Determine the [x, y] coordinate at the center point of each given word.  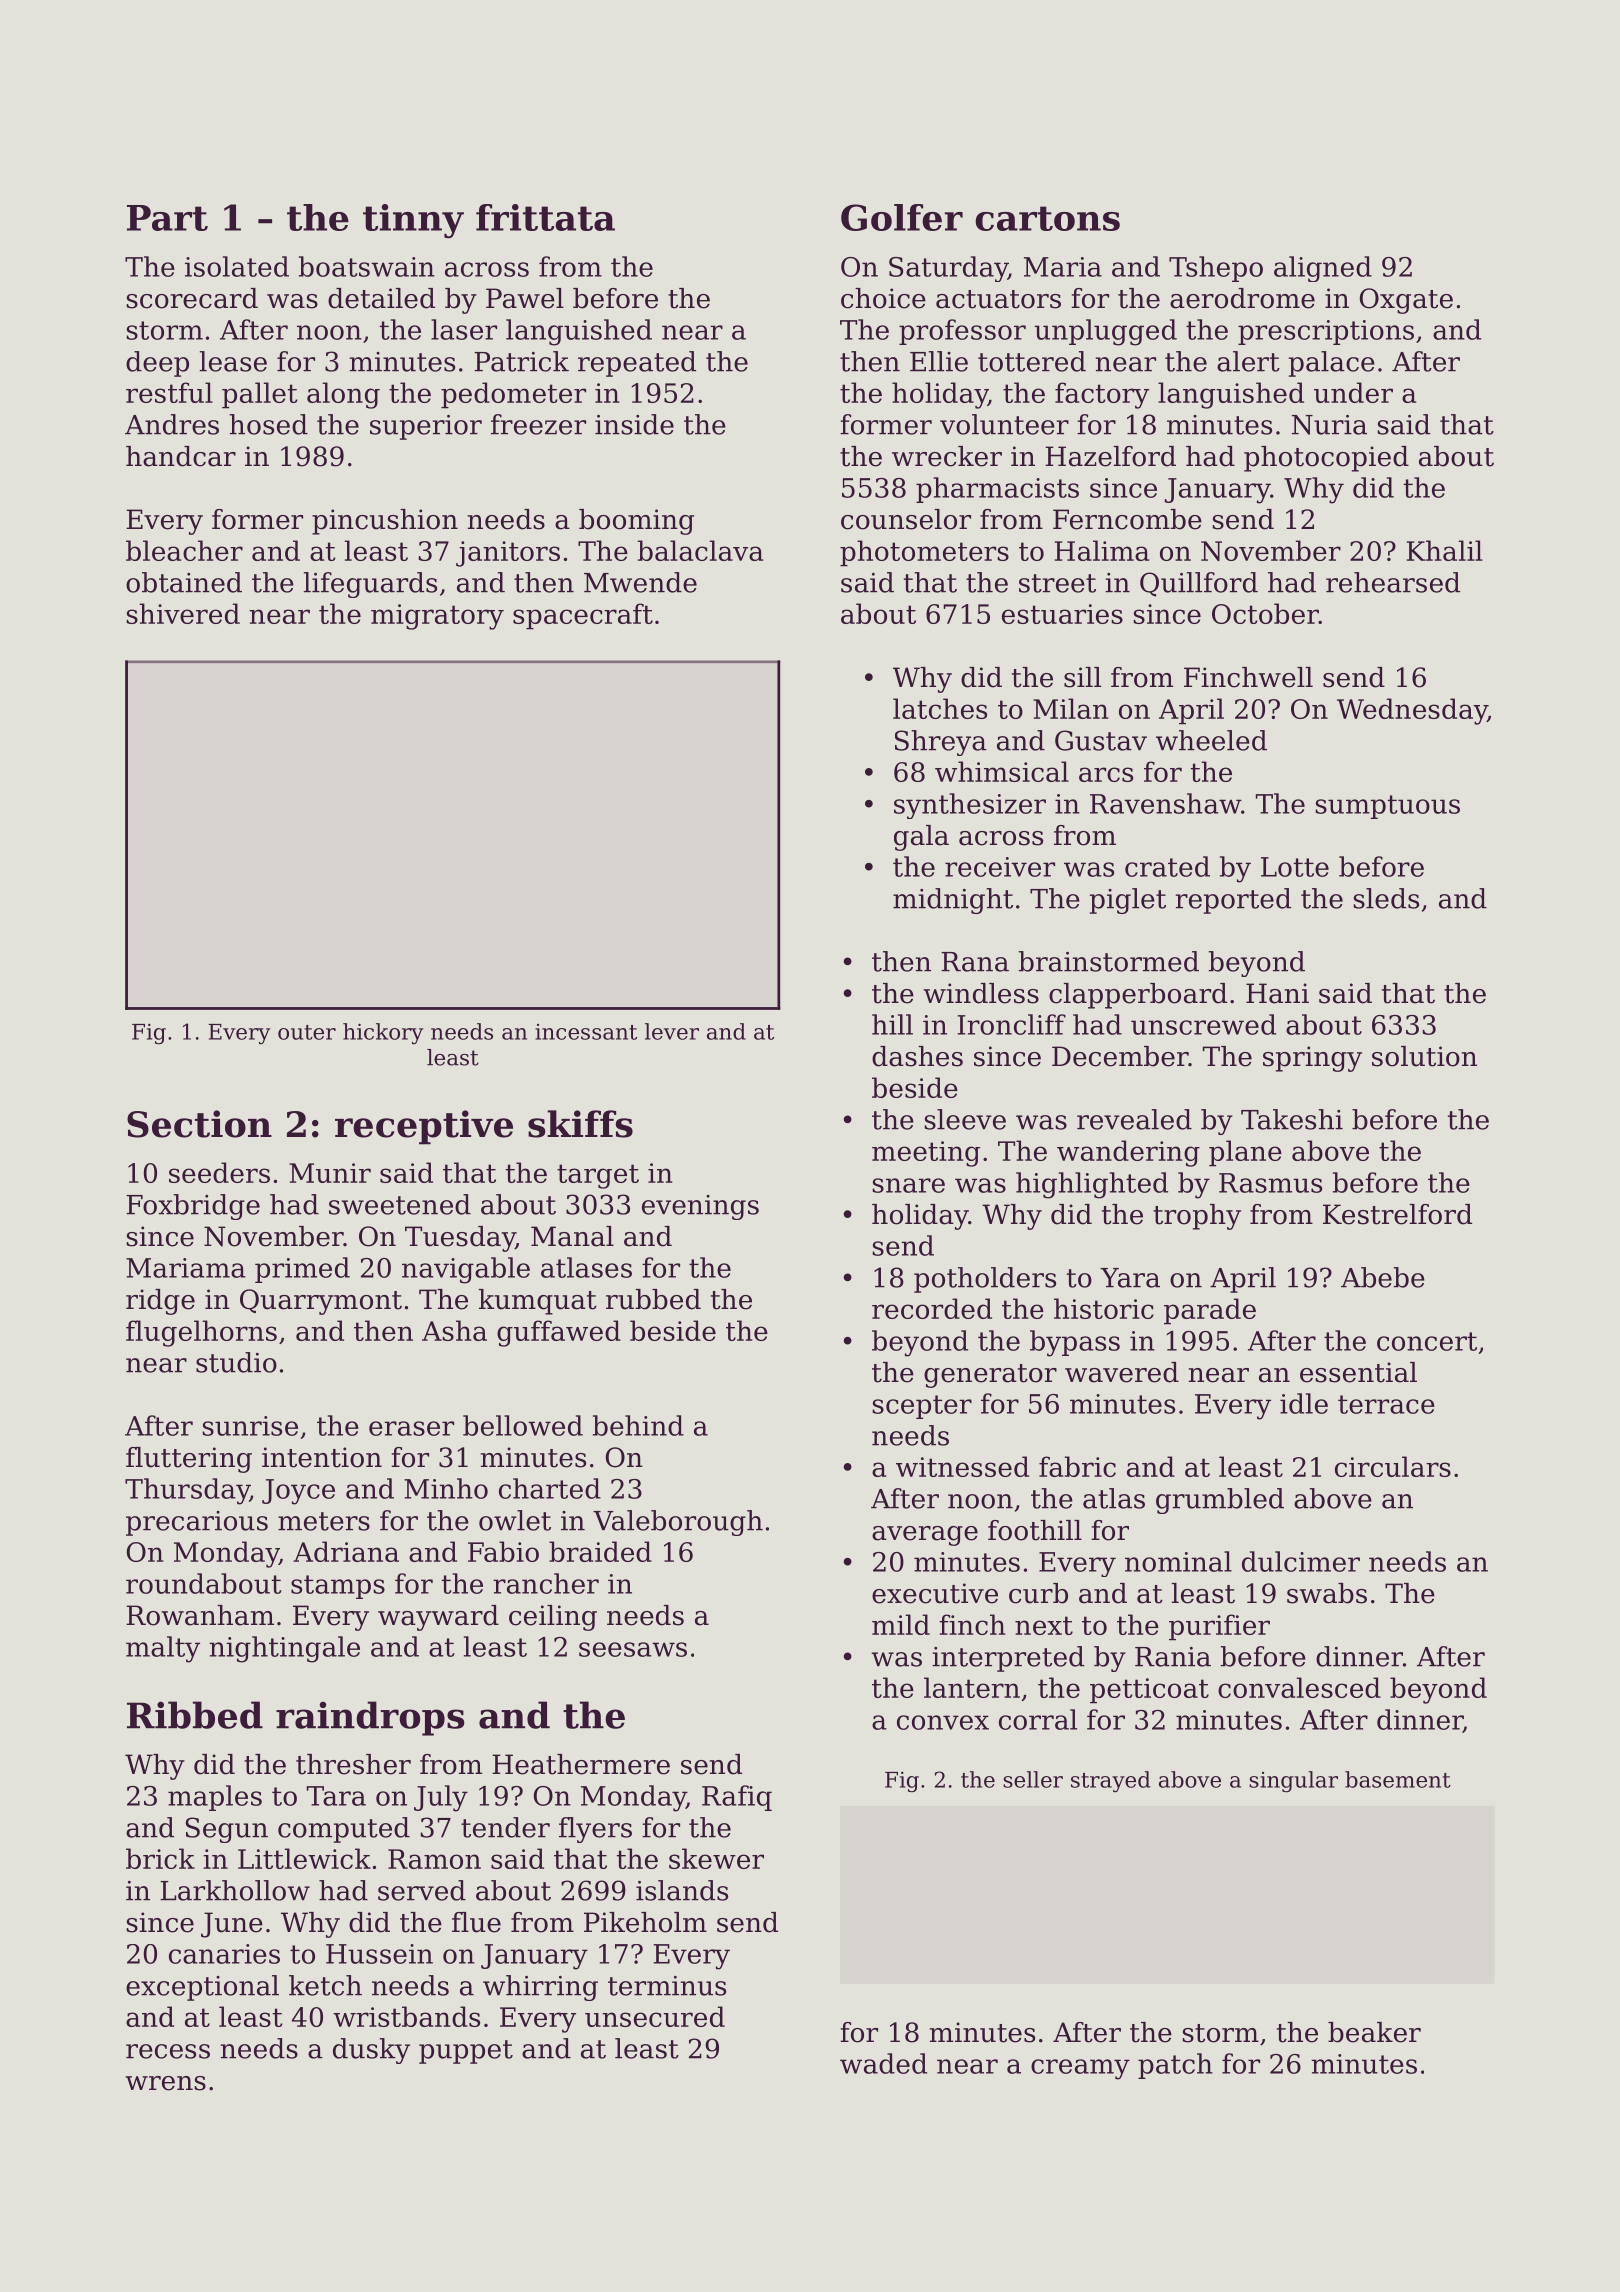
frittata [545, 217]
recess [168, 2051]
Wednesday [1412, 711]
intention [322, 1457]
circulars [1393, 1466]
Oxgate [1406, 301]
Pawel [525, 298]
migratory [437, 617]
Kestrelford [1397, 1214]
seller [1033, 1779]
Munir [330, 1173]
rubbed [653, 1299]
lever [672, 1031]
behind [638, 1425]
